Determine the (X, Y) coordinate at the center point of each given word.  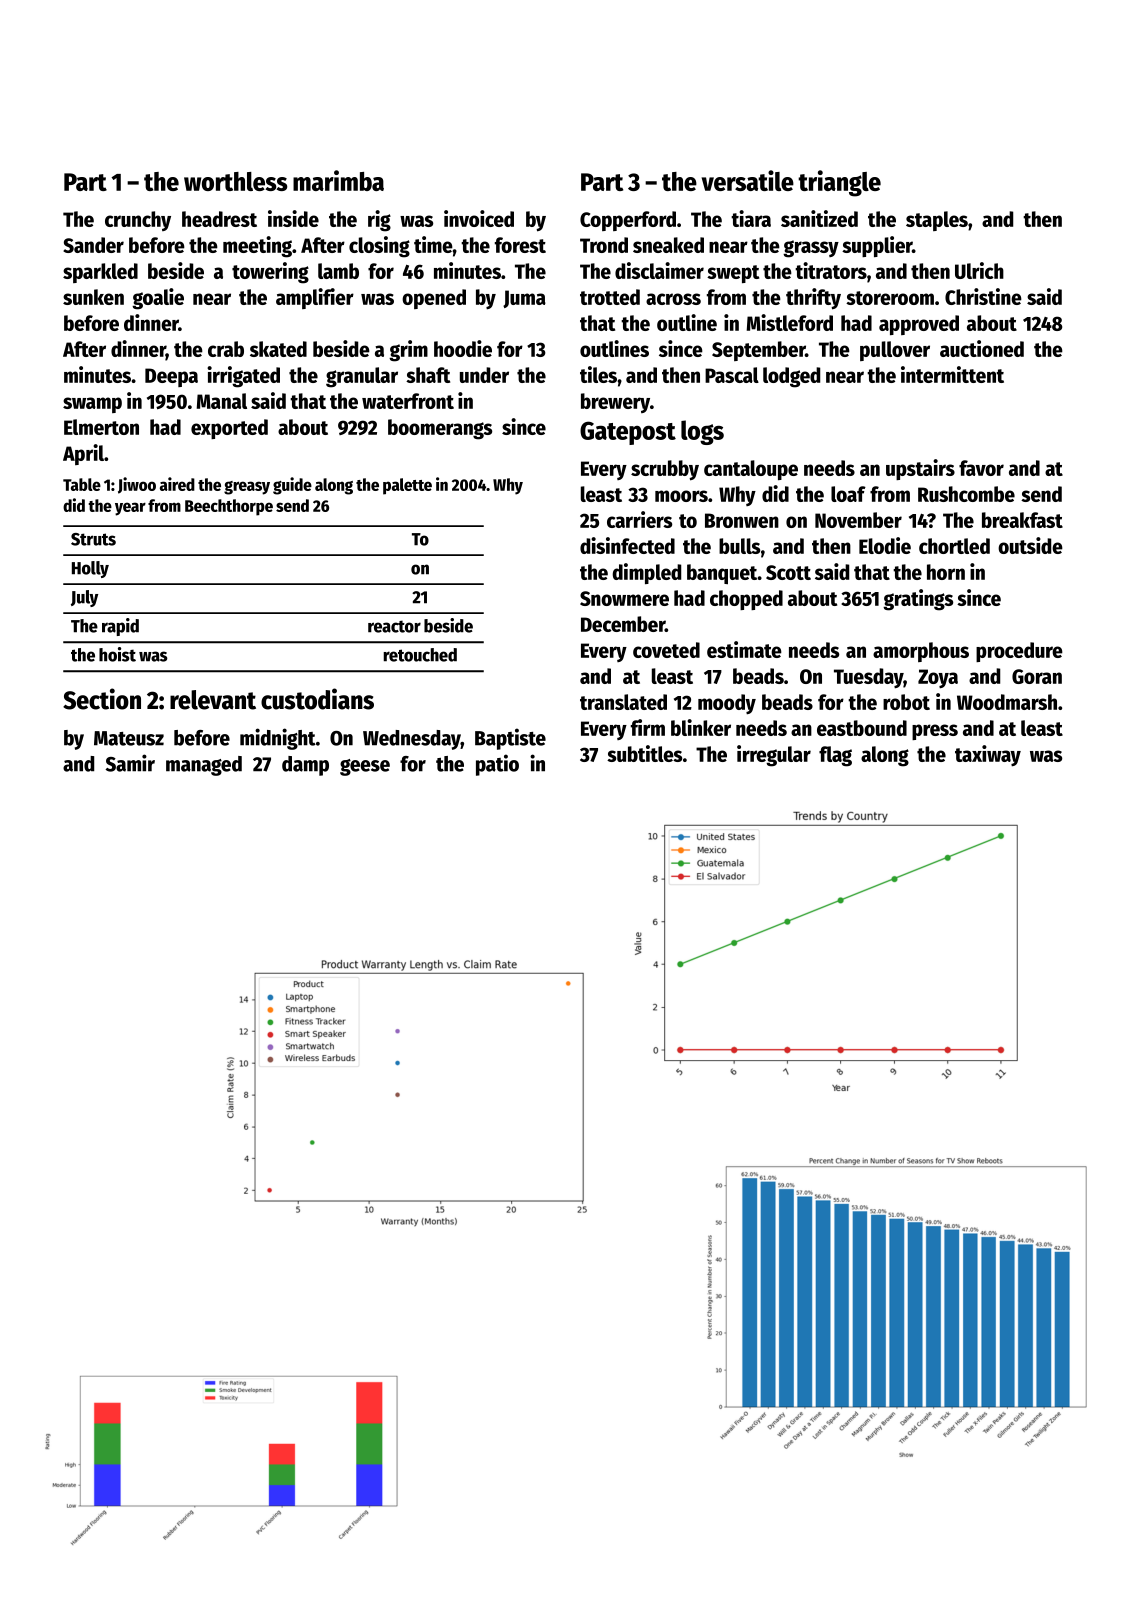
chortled (954, 546)
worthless (235, 181)
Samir (130, 763)
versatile (748, 180)
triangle (839, 183)
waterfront (408, 401)
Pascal (732, 375)
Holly (90, 569)
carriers (639, 519)
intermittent (952, 374)
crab (226, 349)
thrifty (813, 299)
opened (434, 299)
